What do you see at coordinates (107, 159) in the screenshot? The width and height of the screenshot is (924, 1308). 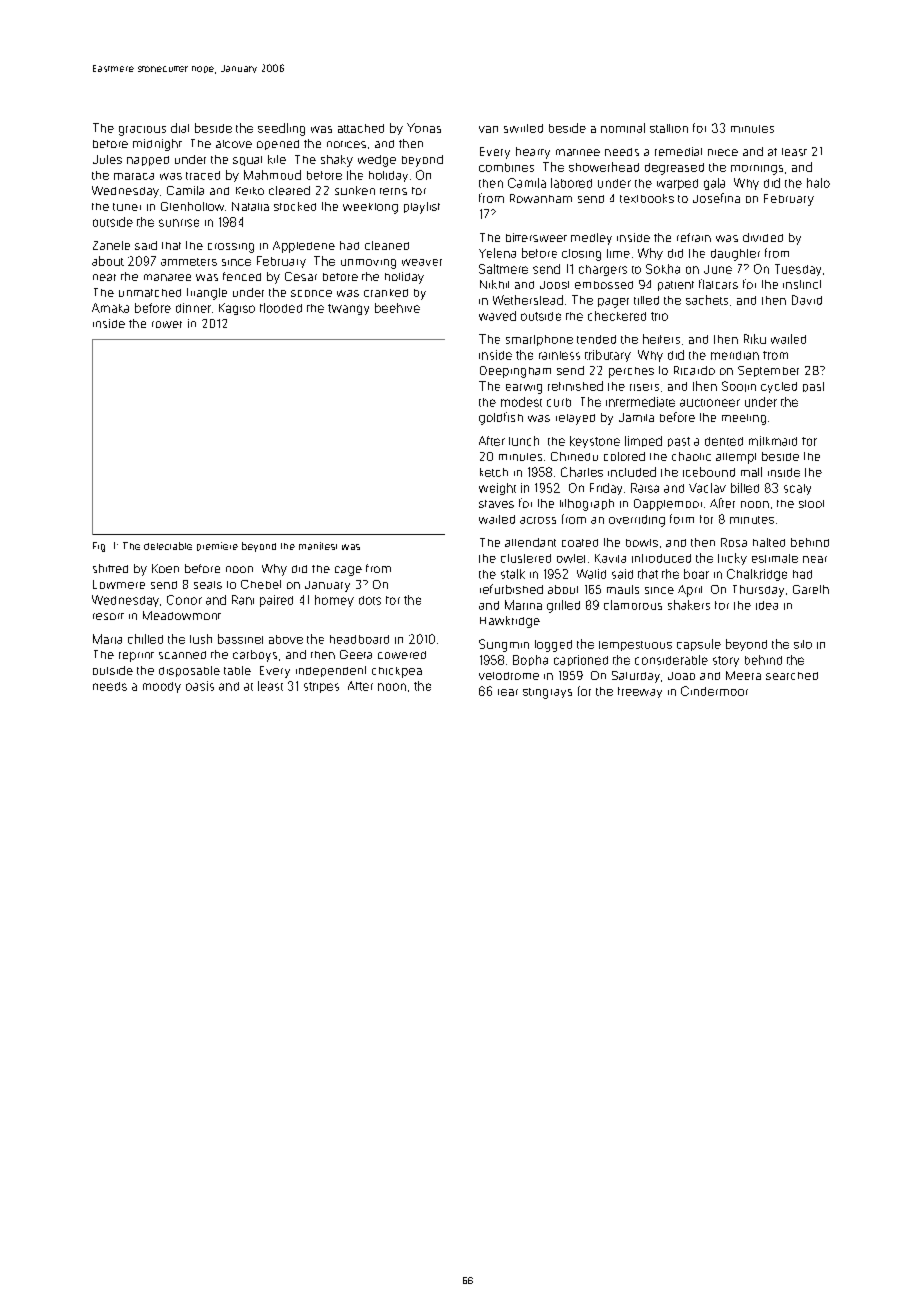 I see `Jules` at bounding box center [107, 159].
